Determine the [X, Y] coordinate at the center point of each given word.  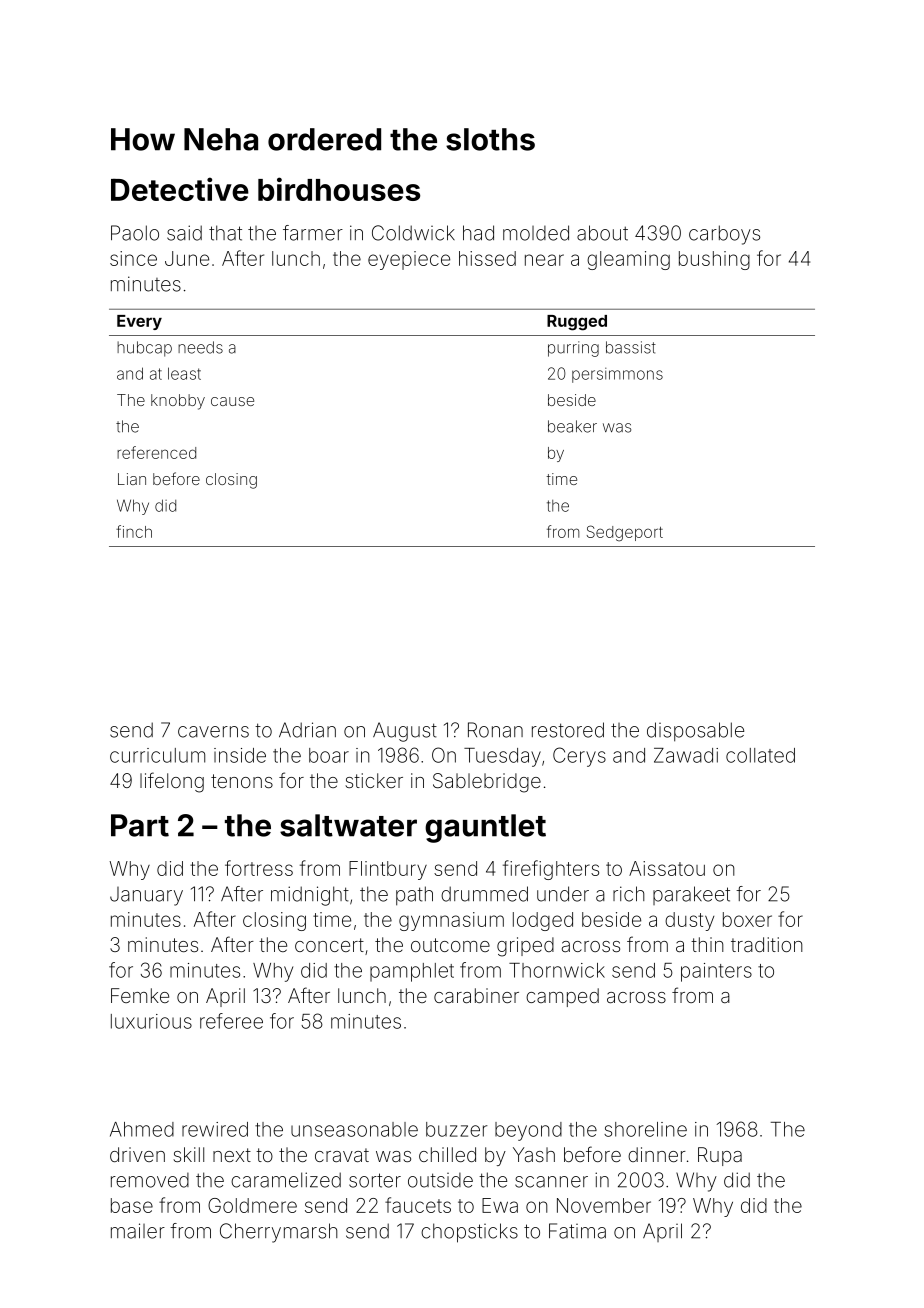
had [478, 233]
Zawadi [686, 755]
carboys [724, 235]
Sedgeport [625, 533]
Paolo [135, 233]
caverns [213, 732]
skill [188, 1154]
